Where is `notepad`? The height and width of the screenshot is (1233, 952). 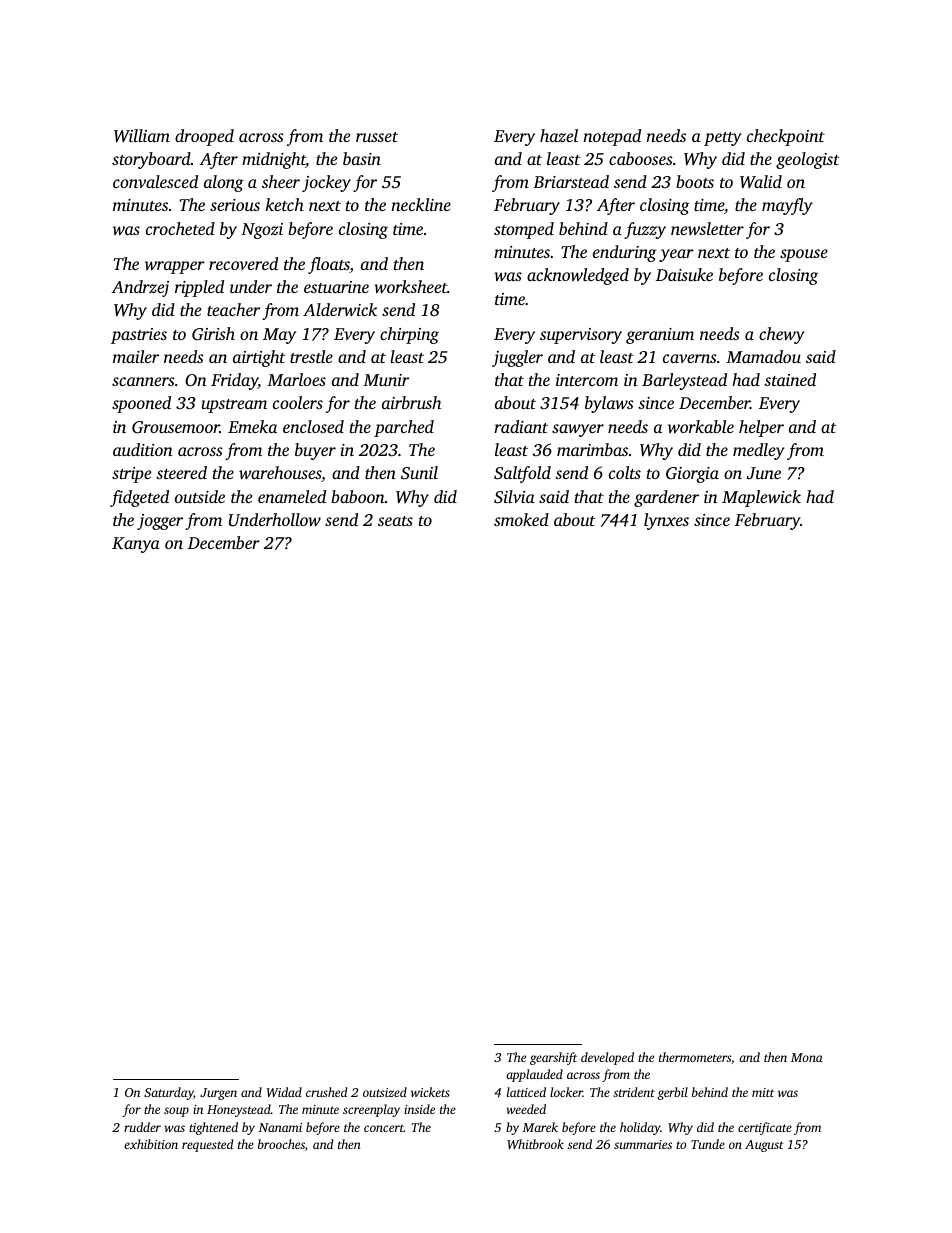
notepad is located at coordinates (612, 137).
